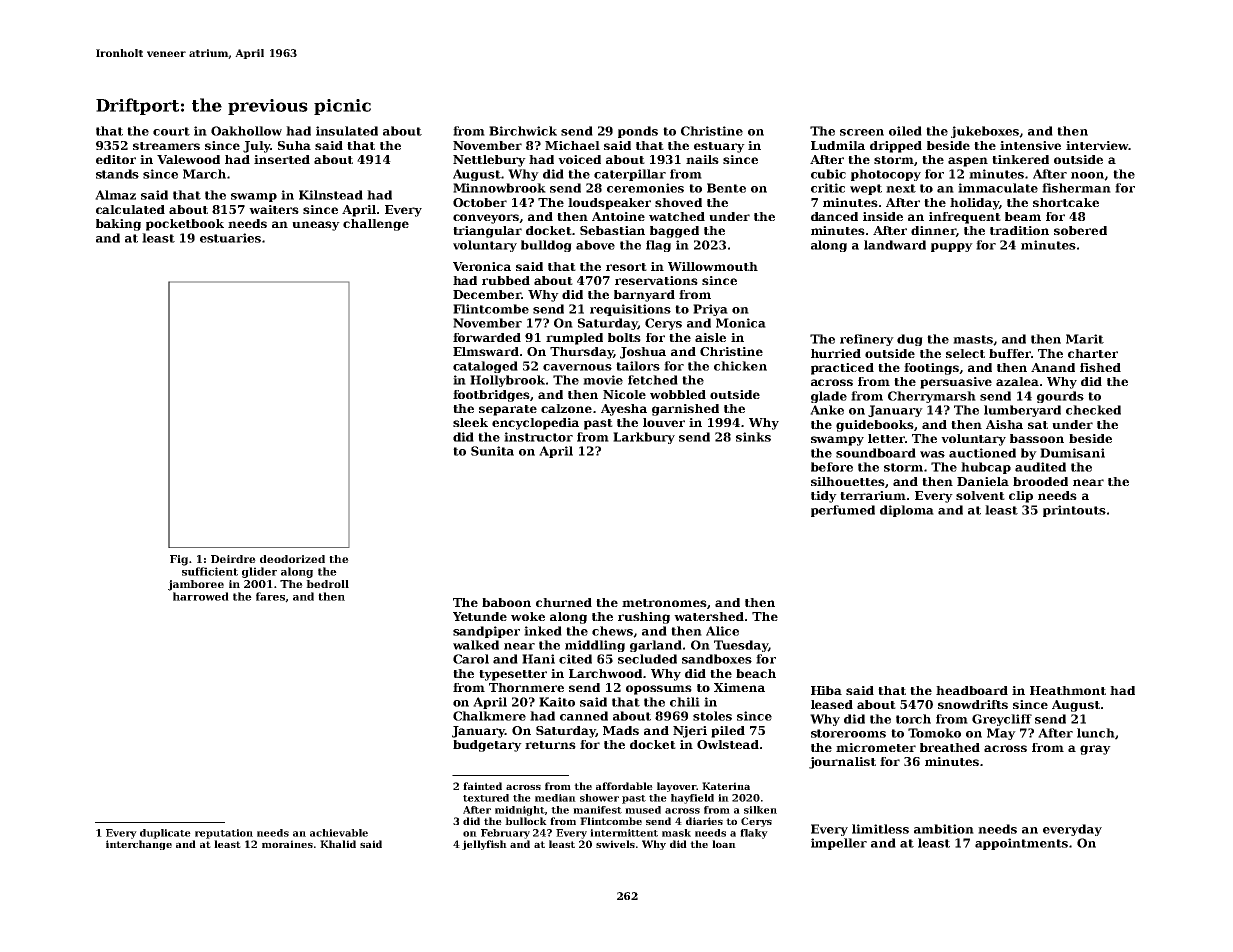 Image resolution: width=1233 pixels, height=952 pixels. I want to click on Elmsward, so click(486, 351).
